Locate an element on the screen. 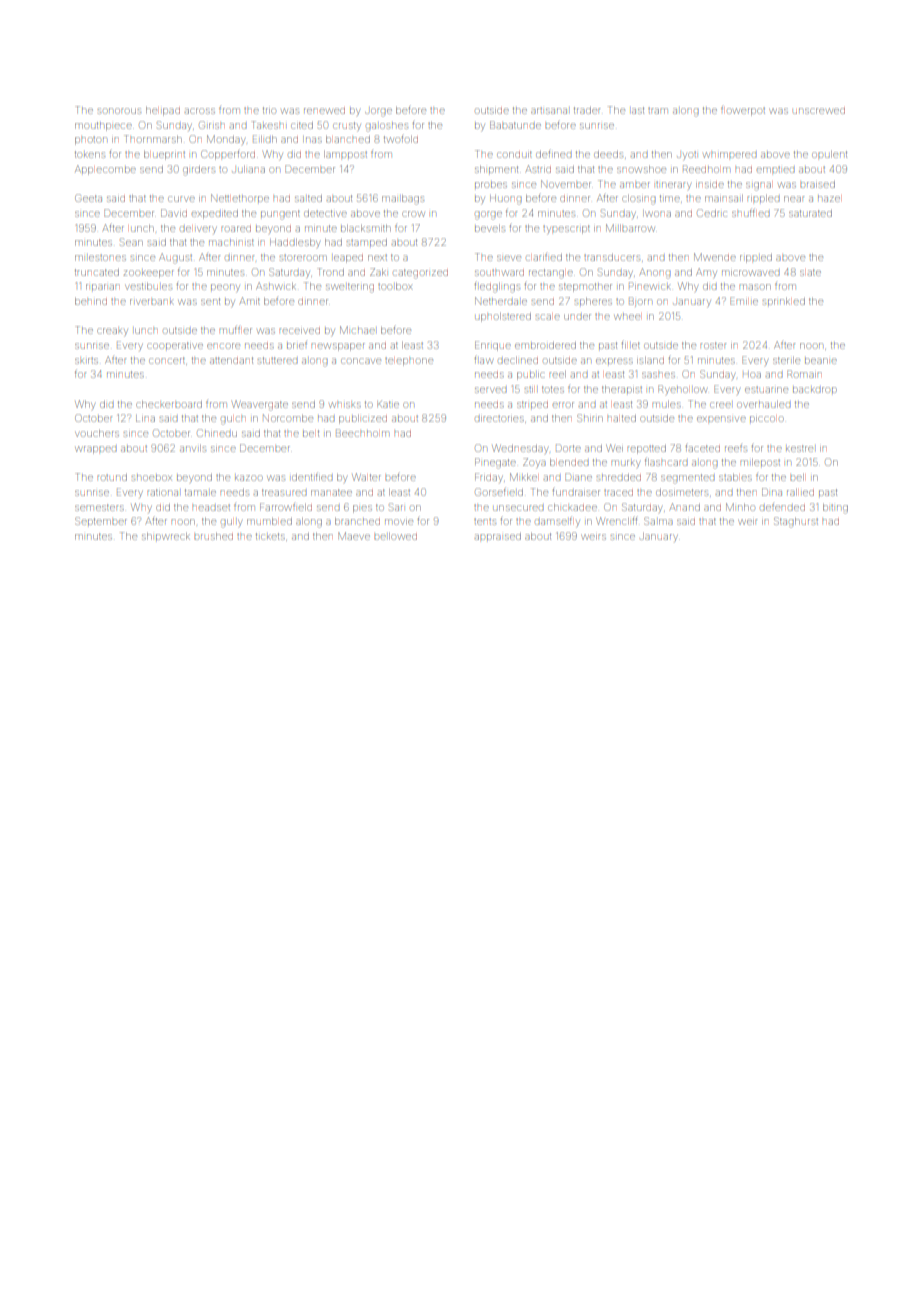 The width and height of the screenshot is (924, 1308). roster is located at coordinates (713, 346).
